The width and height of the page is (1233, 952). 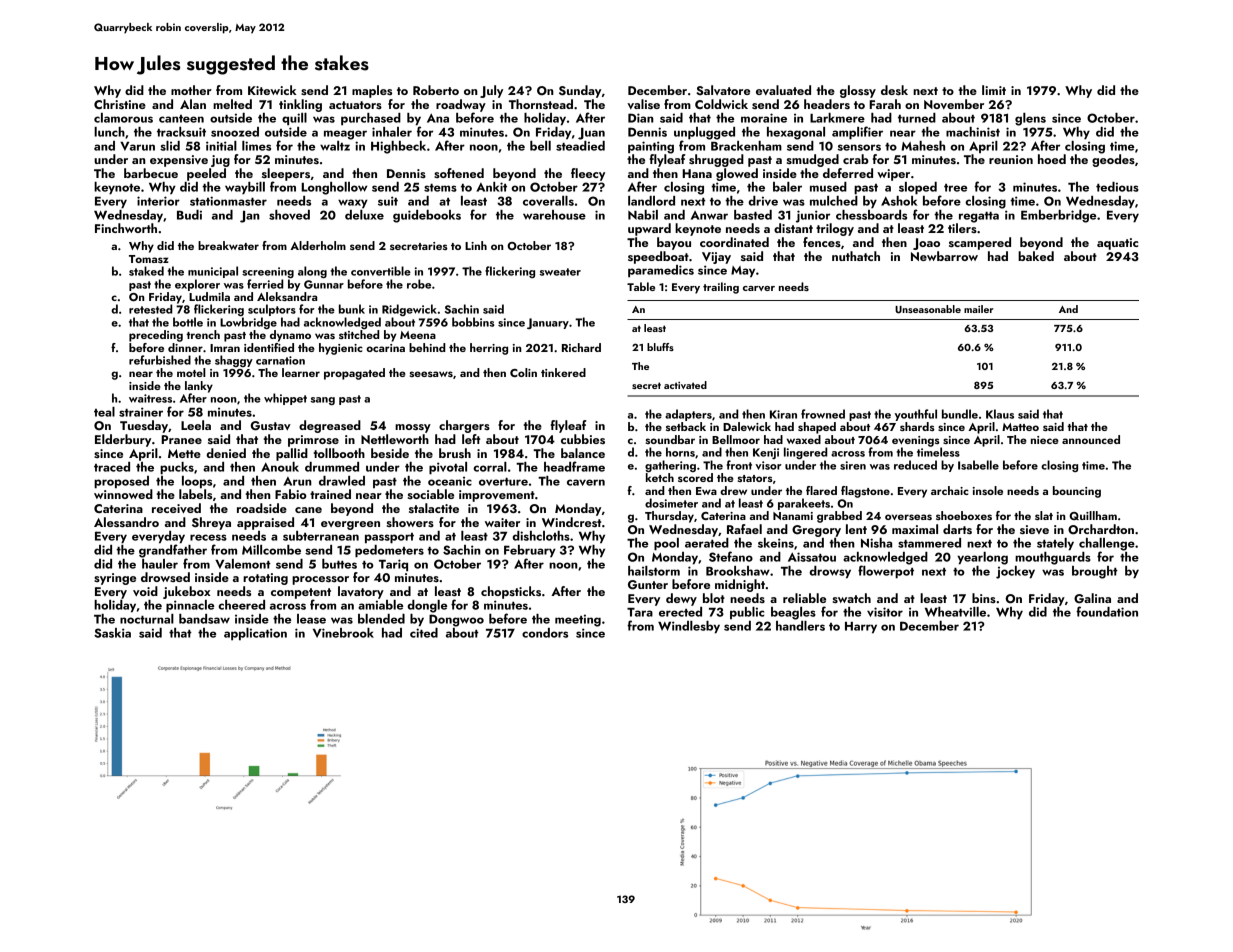 What do you see at coordinates (149, 259) in the page?
I see `Tomasz` at bounding box center [149, 259].
